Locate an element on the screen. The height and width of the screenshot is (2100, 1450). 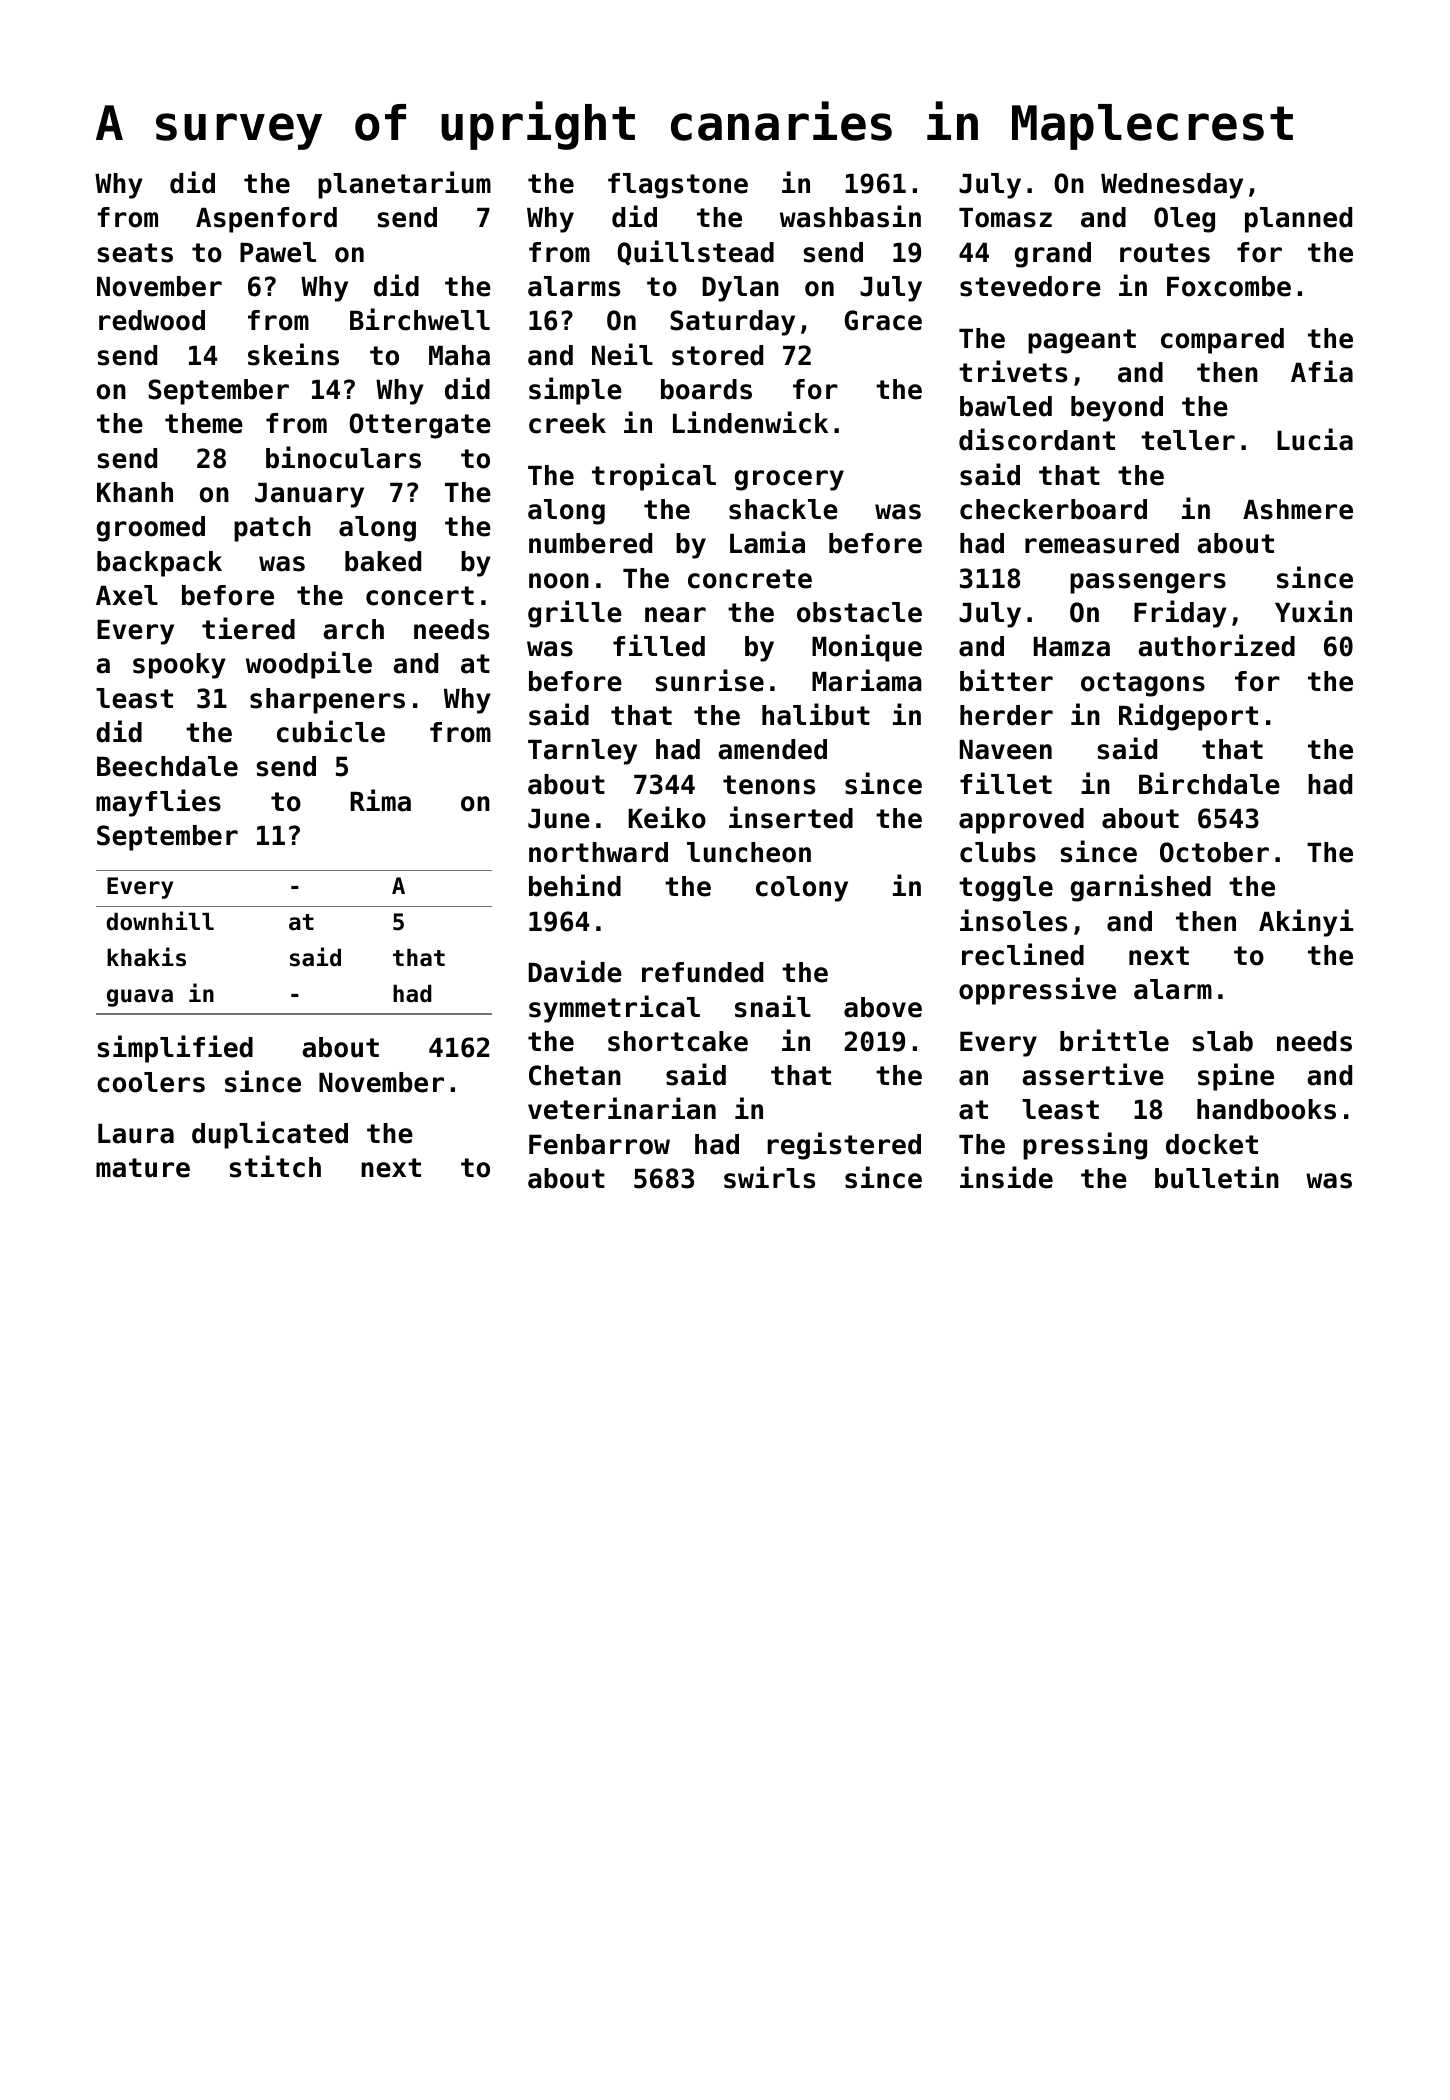
Akinyi is located at coordinates (1306, 923).
